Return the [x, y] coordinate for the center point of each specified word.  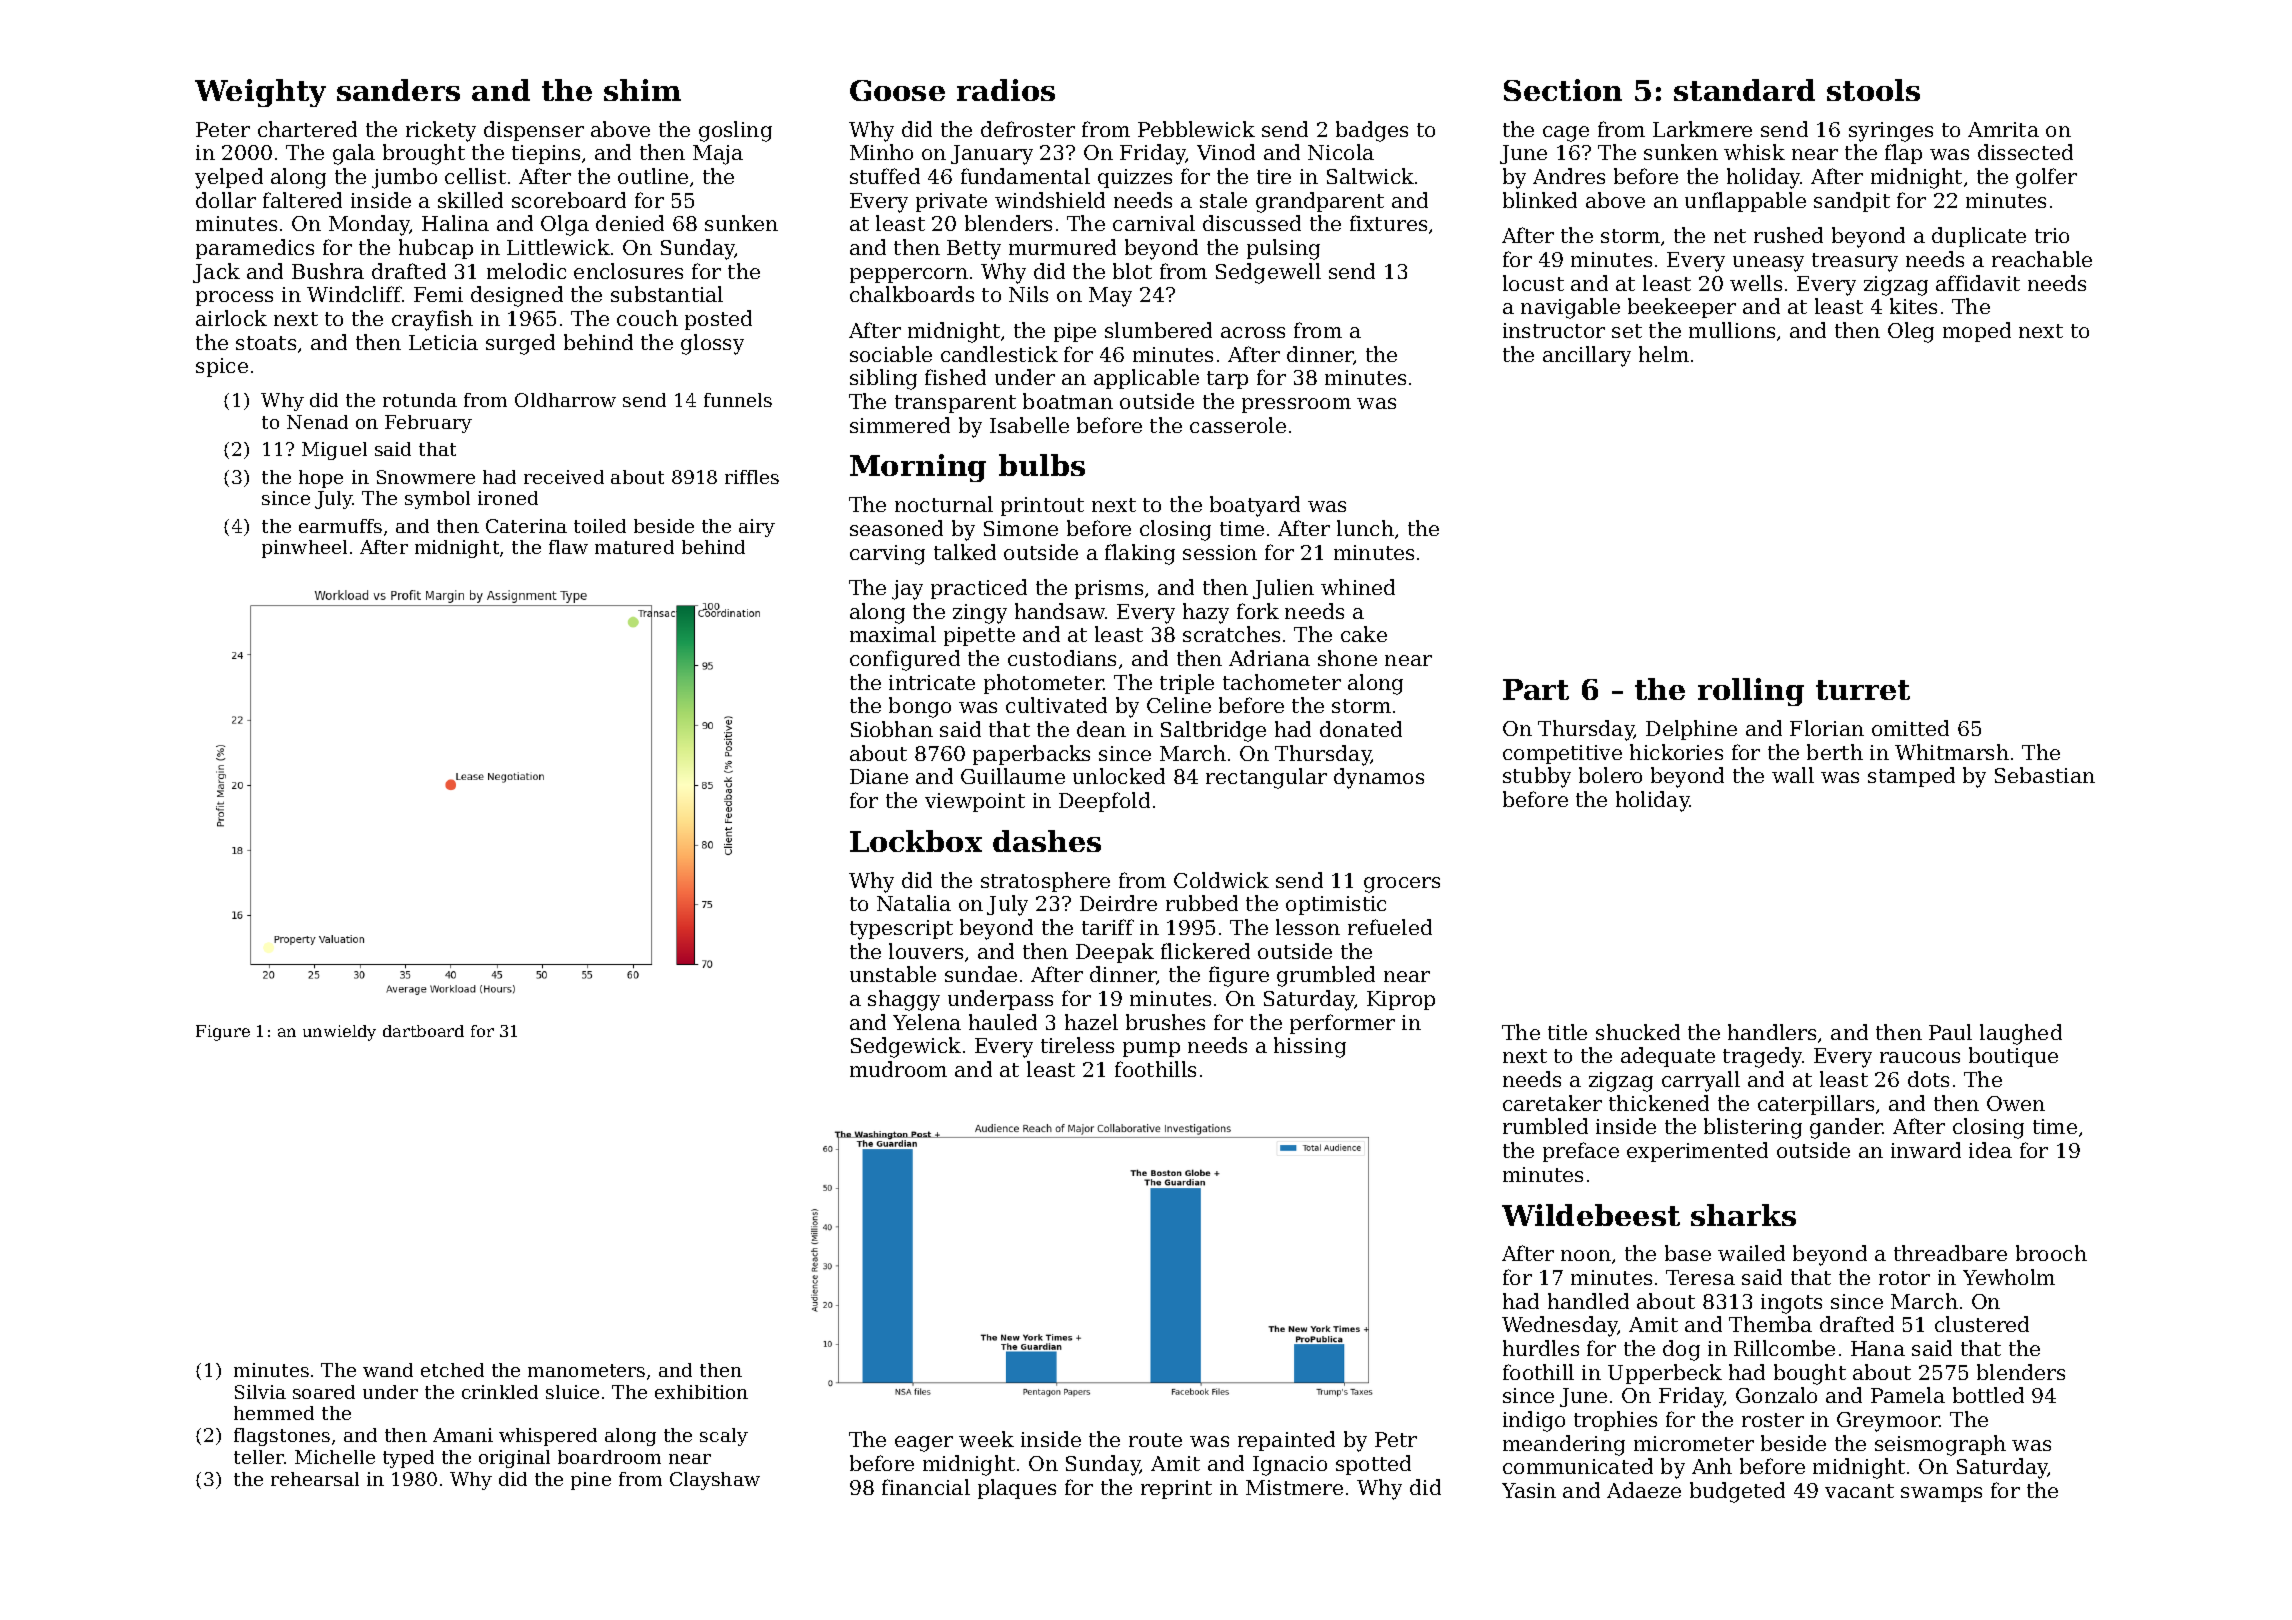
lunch [1365, 528]
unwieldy [339, 1033]
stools [1873, 90]
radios [1006, 90]
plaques [1017, 1489]
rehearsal [315, 1479]
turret [1863, 690]
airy [757, 528]
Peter [223, 129]
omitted [1910, 728]
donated [1361, 729]
